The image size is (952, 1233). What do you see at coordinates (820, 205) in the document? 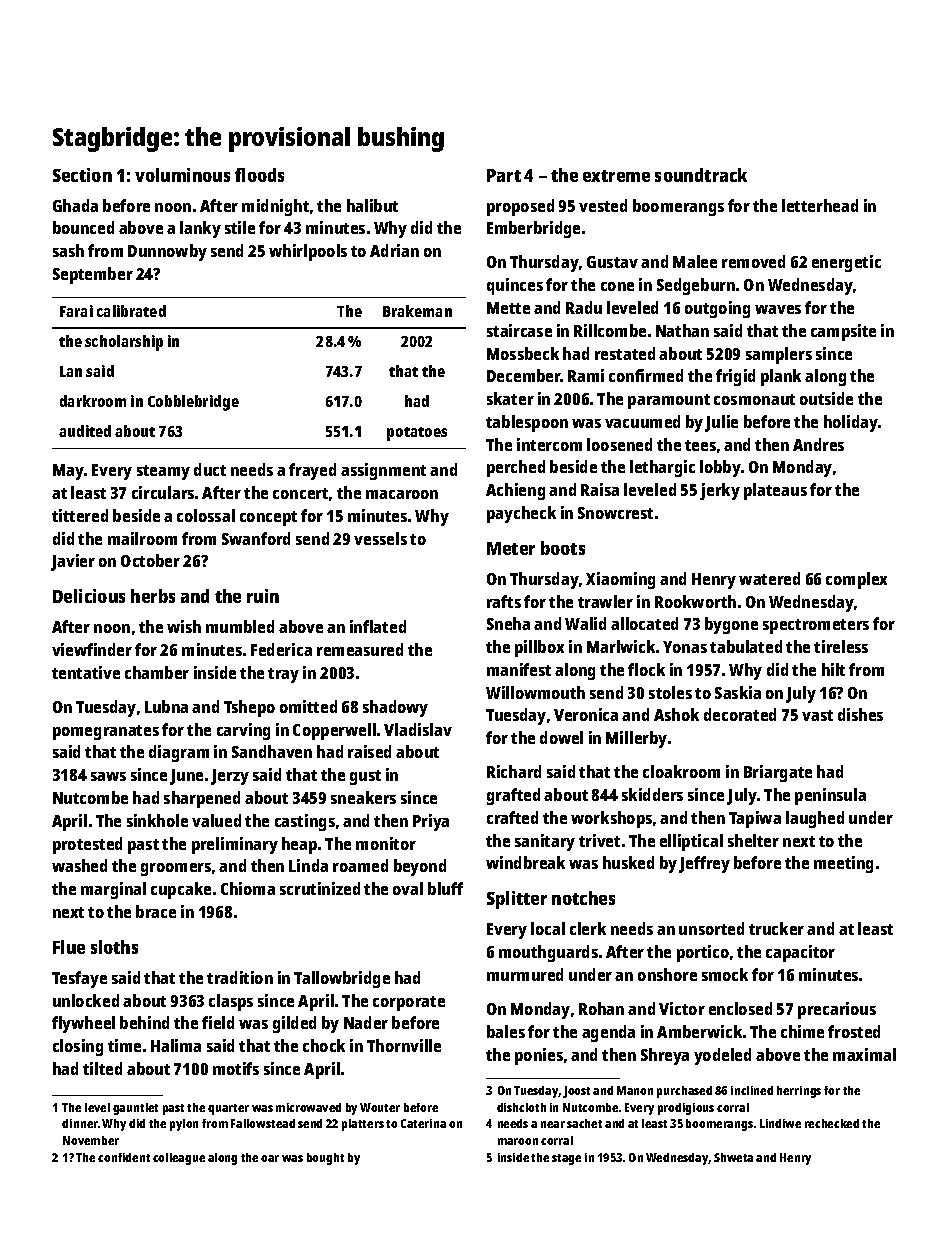
I see `letterhead` at bounding box center [820, 205].
